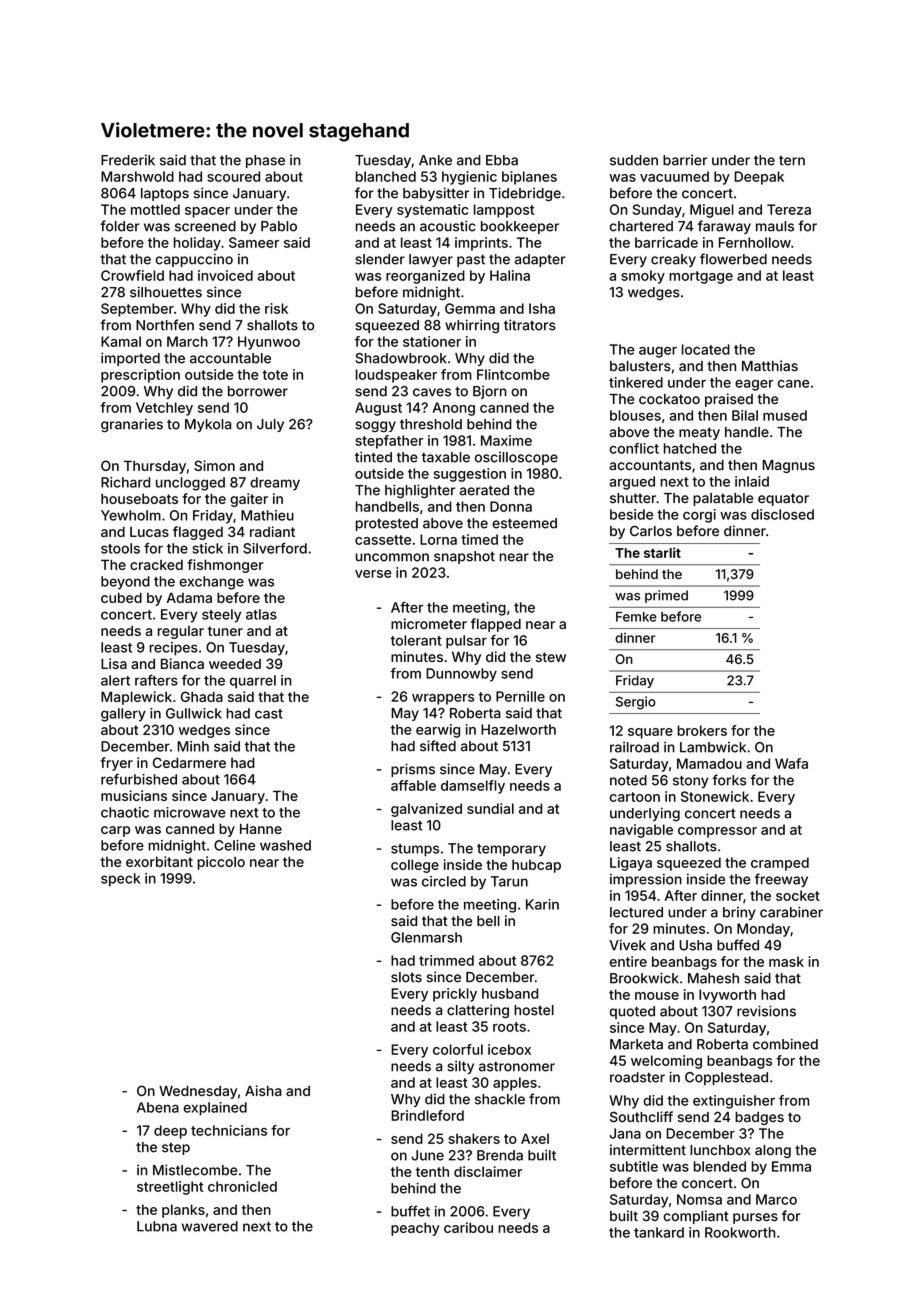 The height and width of the document is (1308, 924). What do you see at coordinates (157, 1226) in the document?
I see `Lubna` at bounding box center [157, 1226].
